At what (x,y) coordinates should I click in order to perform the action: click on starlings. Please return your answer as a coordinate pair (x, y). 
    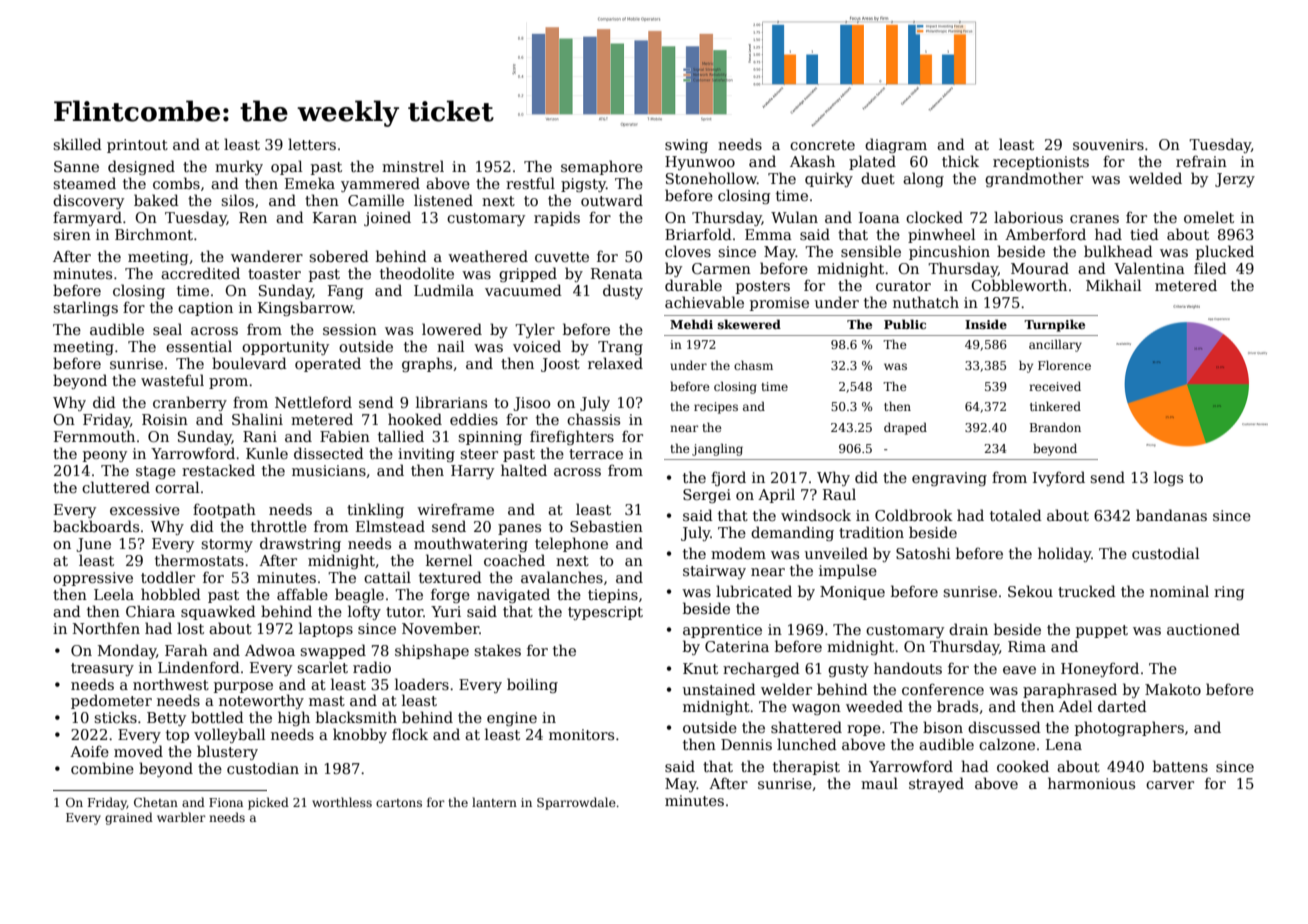
    Looking at the image, I should click on (85, 308).
